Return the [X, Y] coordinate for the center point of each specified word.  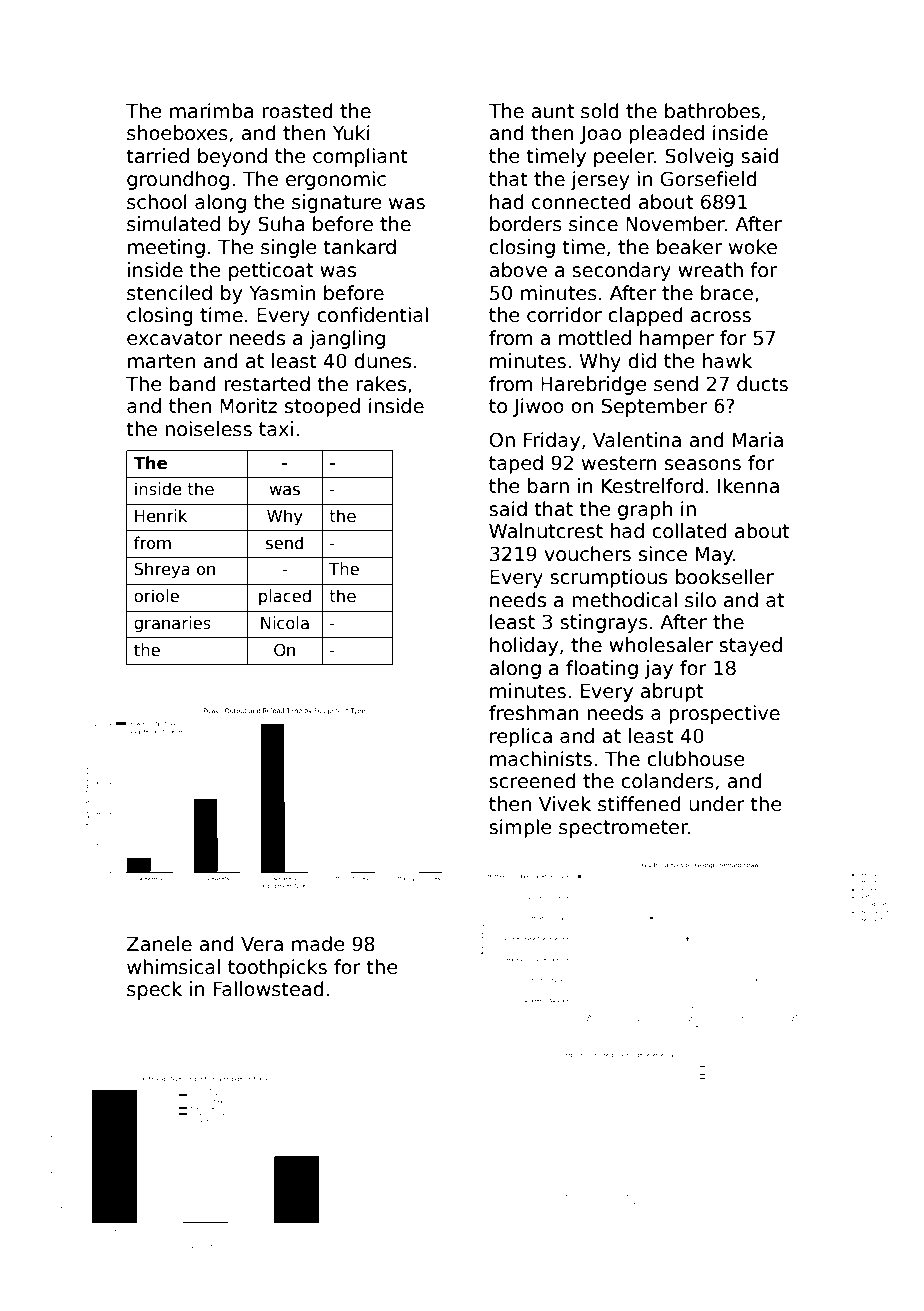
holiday [524, 646]
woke [753, 247]
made [318, 944]
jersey [600, 180]
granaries [172, 624]
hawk [727, 361]
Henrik [161, 515]
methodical [624, 600]
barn [548, 486]
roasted [297, 111]
